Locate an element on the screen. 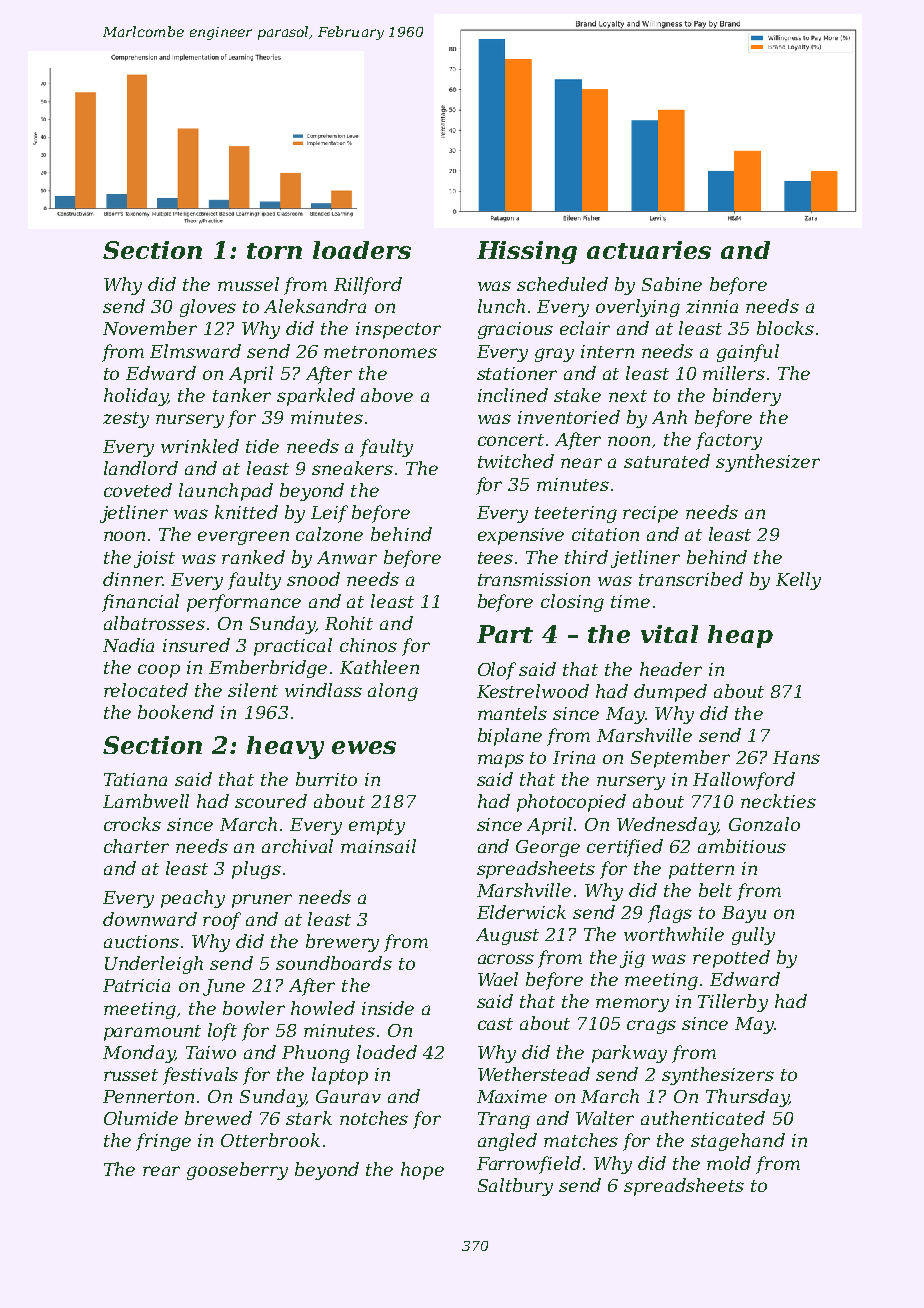  relocated is located at coordinates (146, 690).
